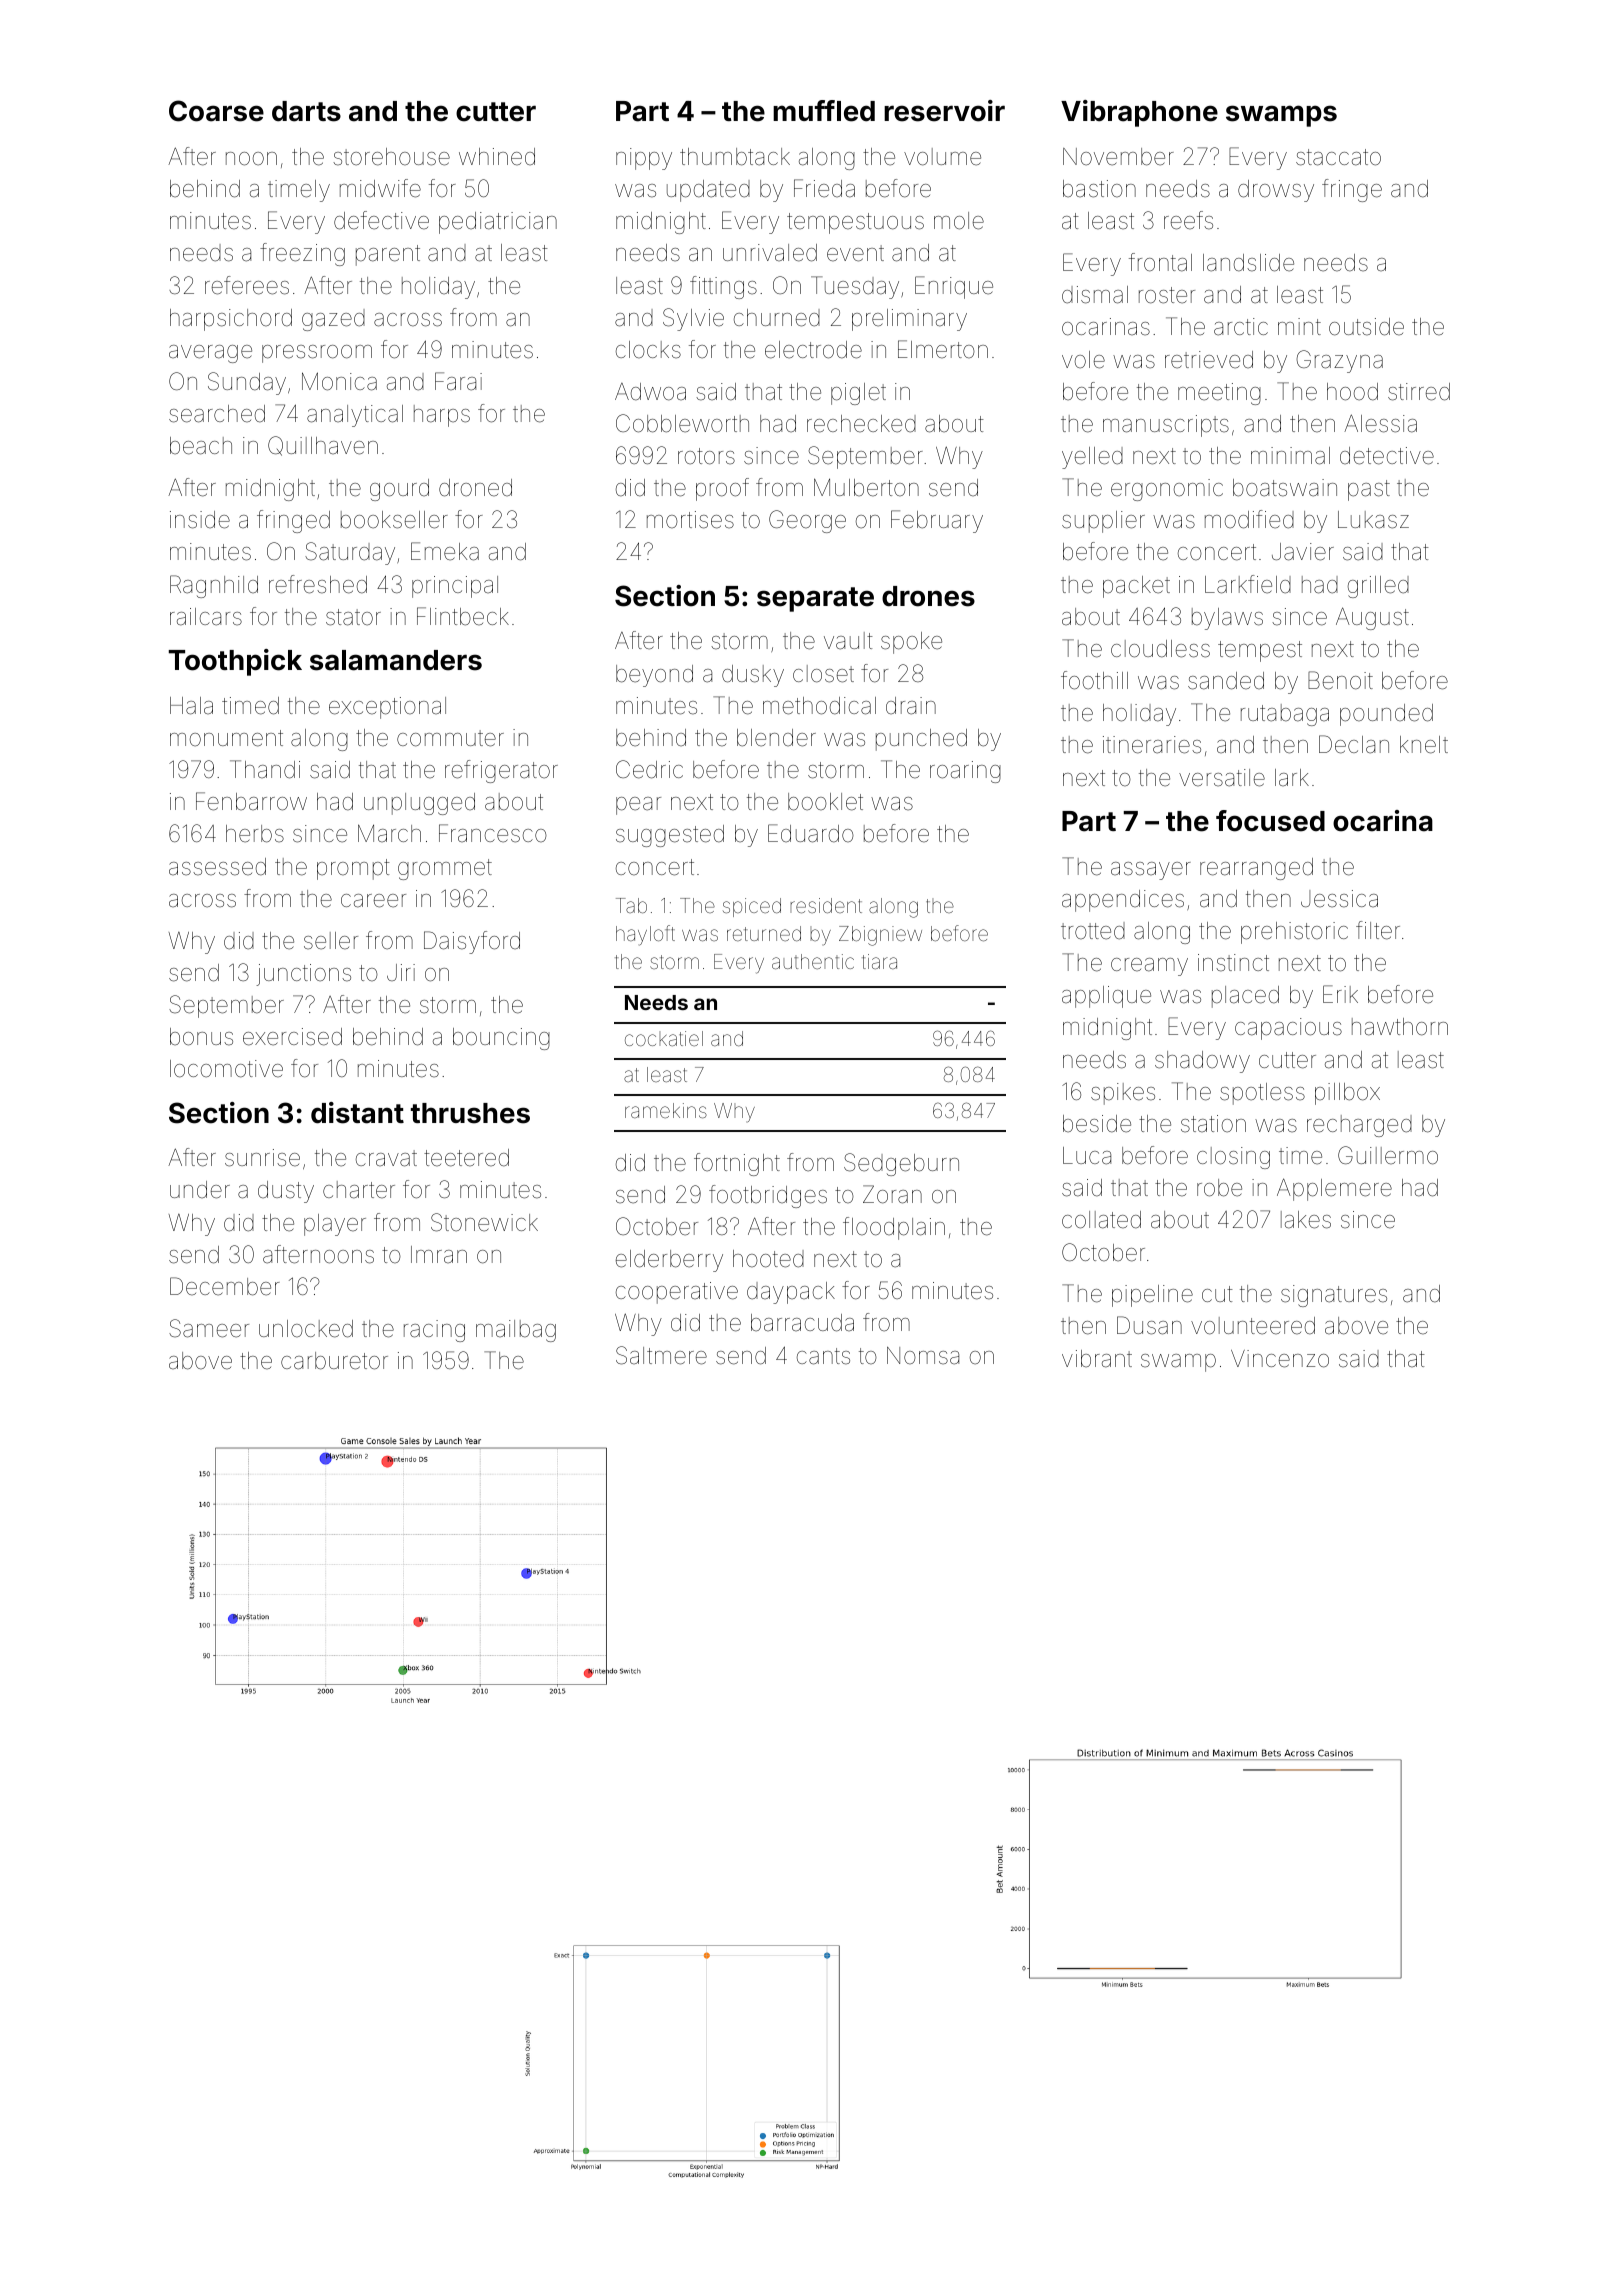 The image size is (1620, 2292). Describe the element at coordinates (1151, 871) in the page. I see `assayer` at that location.
